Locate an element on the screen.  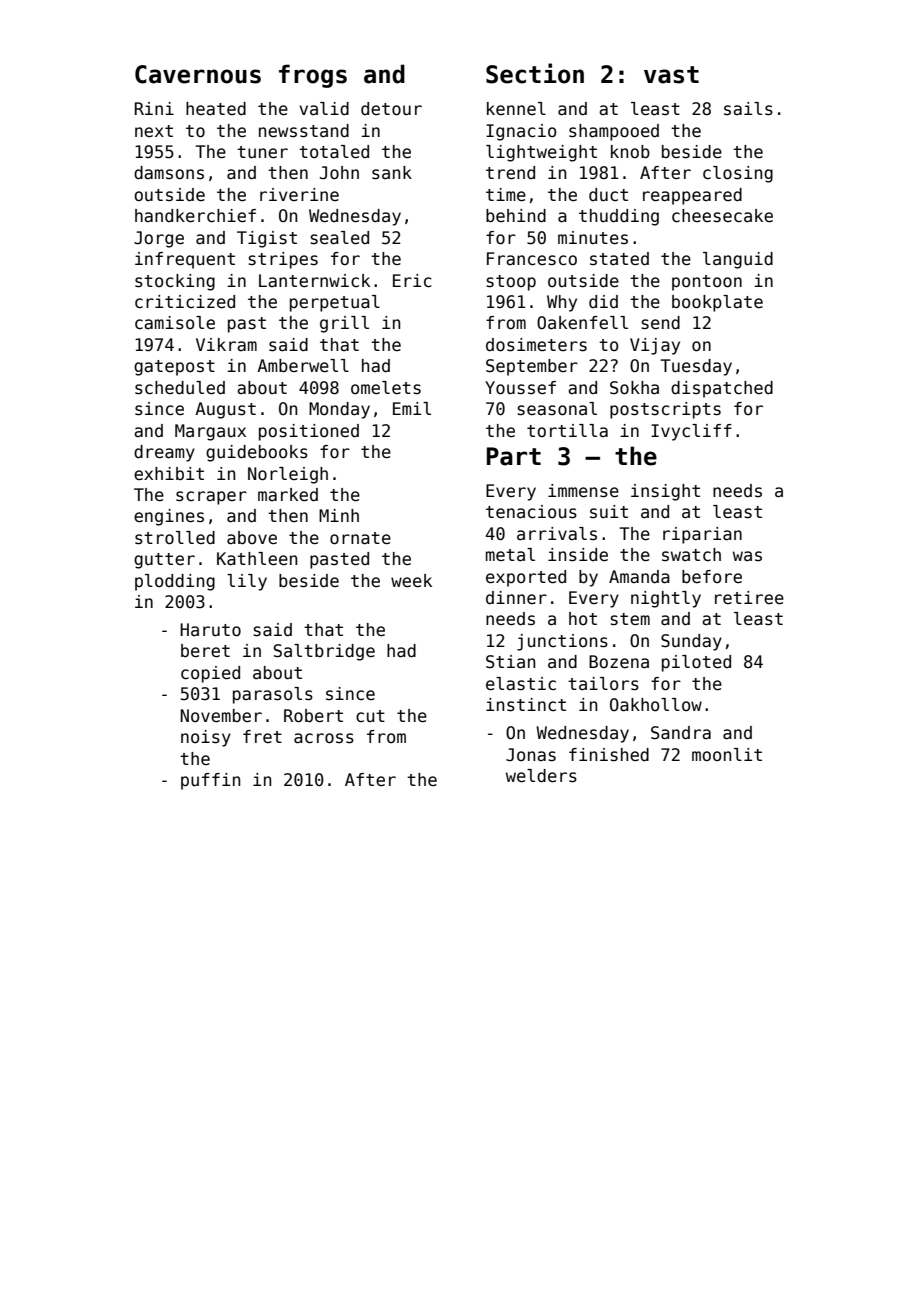
insight is located at coordinates (665, 492).
